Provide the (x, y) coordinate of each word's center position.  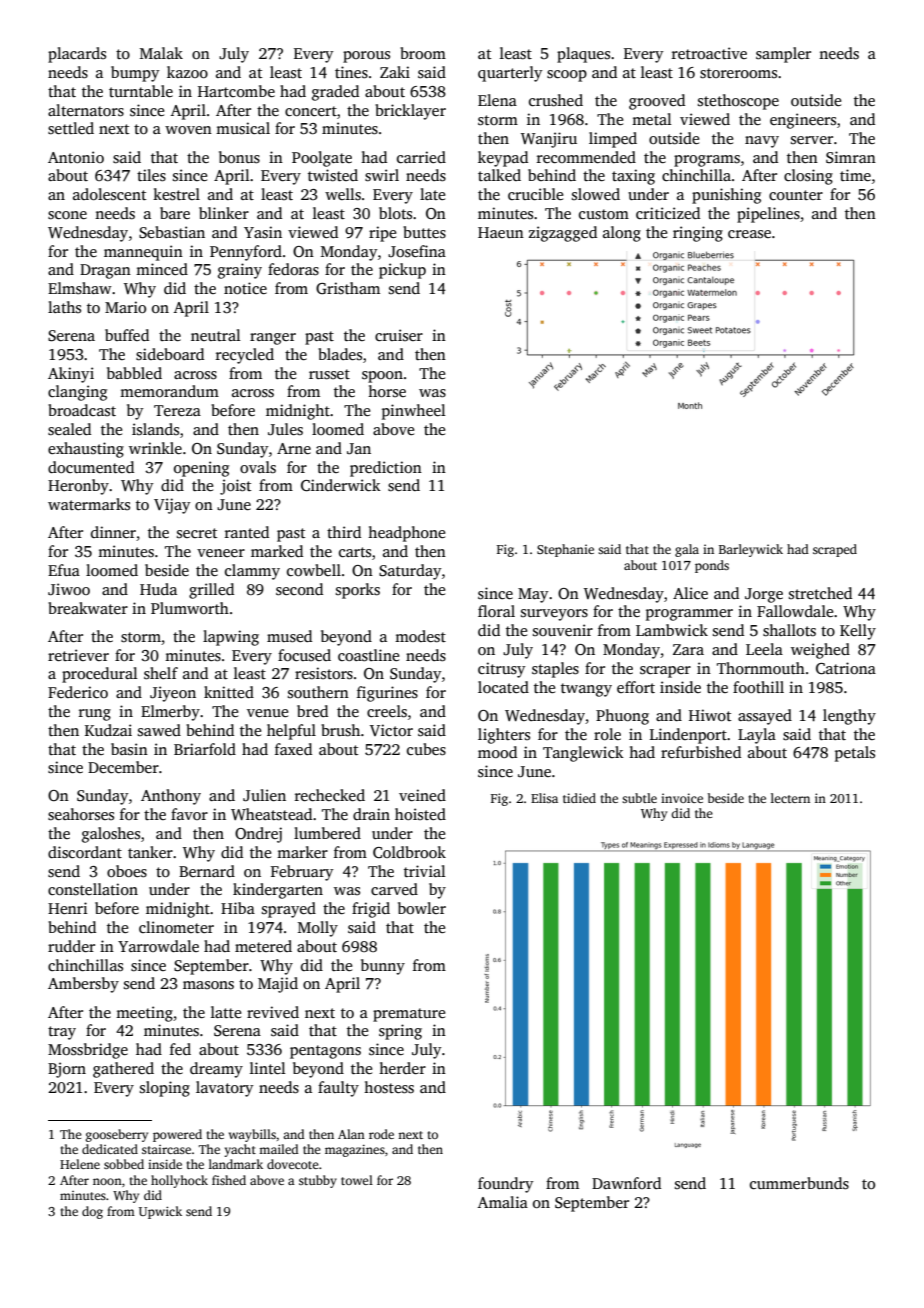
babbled (134, 373)
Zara (688, 649)
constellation (93, 889)
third (344, 532)
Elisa (544, 798)
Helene (80, 1164)
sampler (783, 55)
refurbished (701, 752)
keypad (503, 159)
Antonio (76, 157)
